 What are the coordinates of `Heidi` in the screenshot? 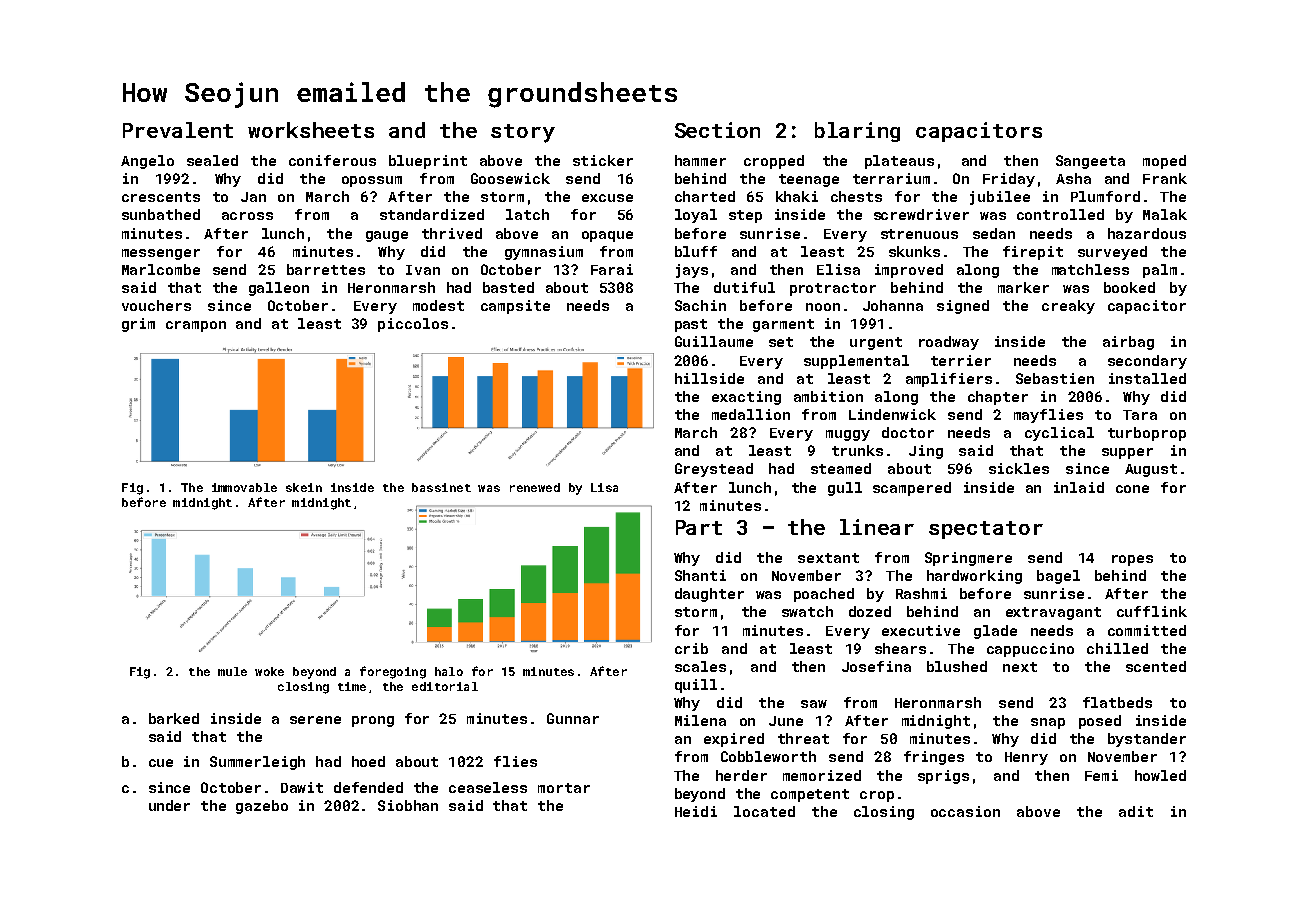 It's located at (696, 811).
